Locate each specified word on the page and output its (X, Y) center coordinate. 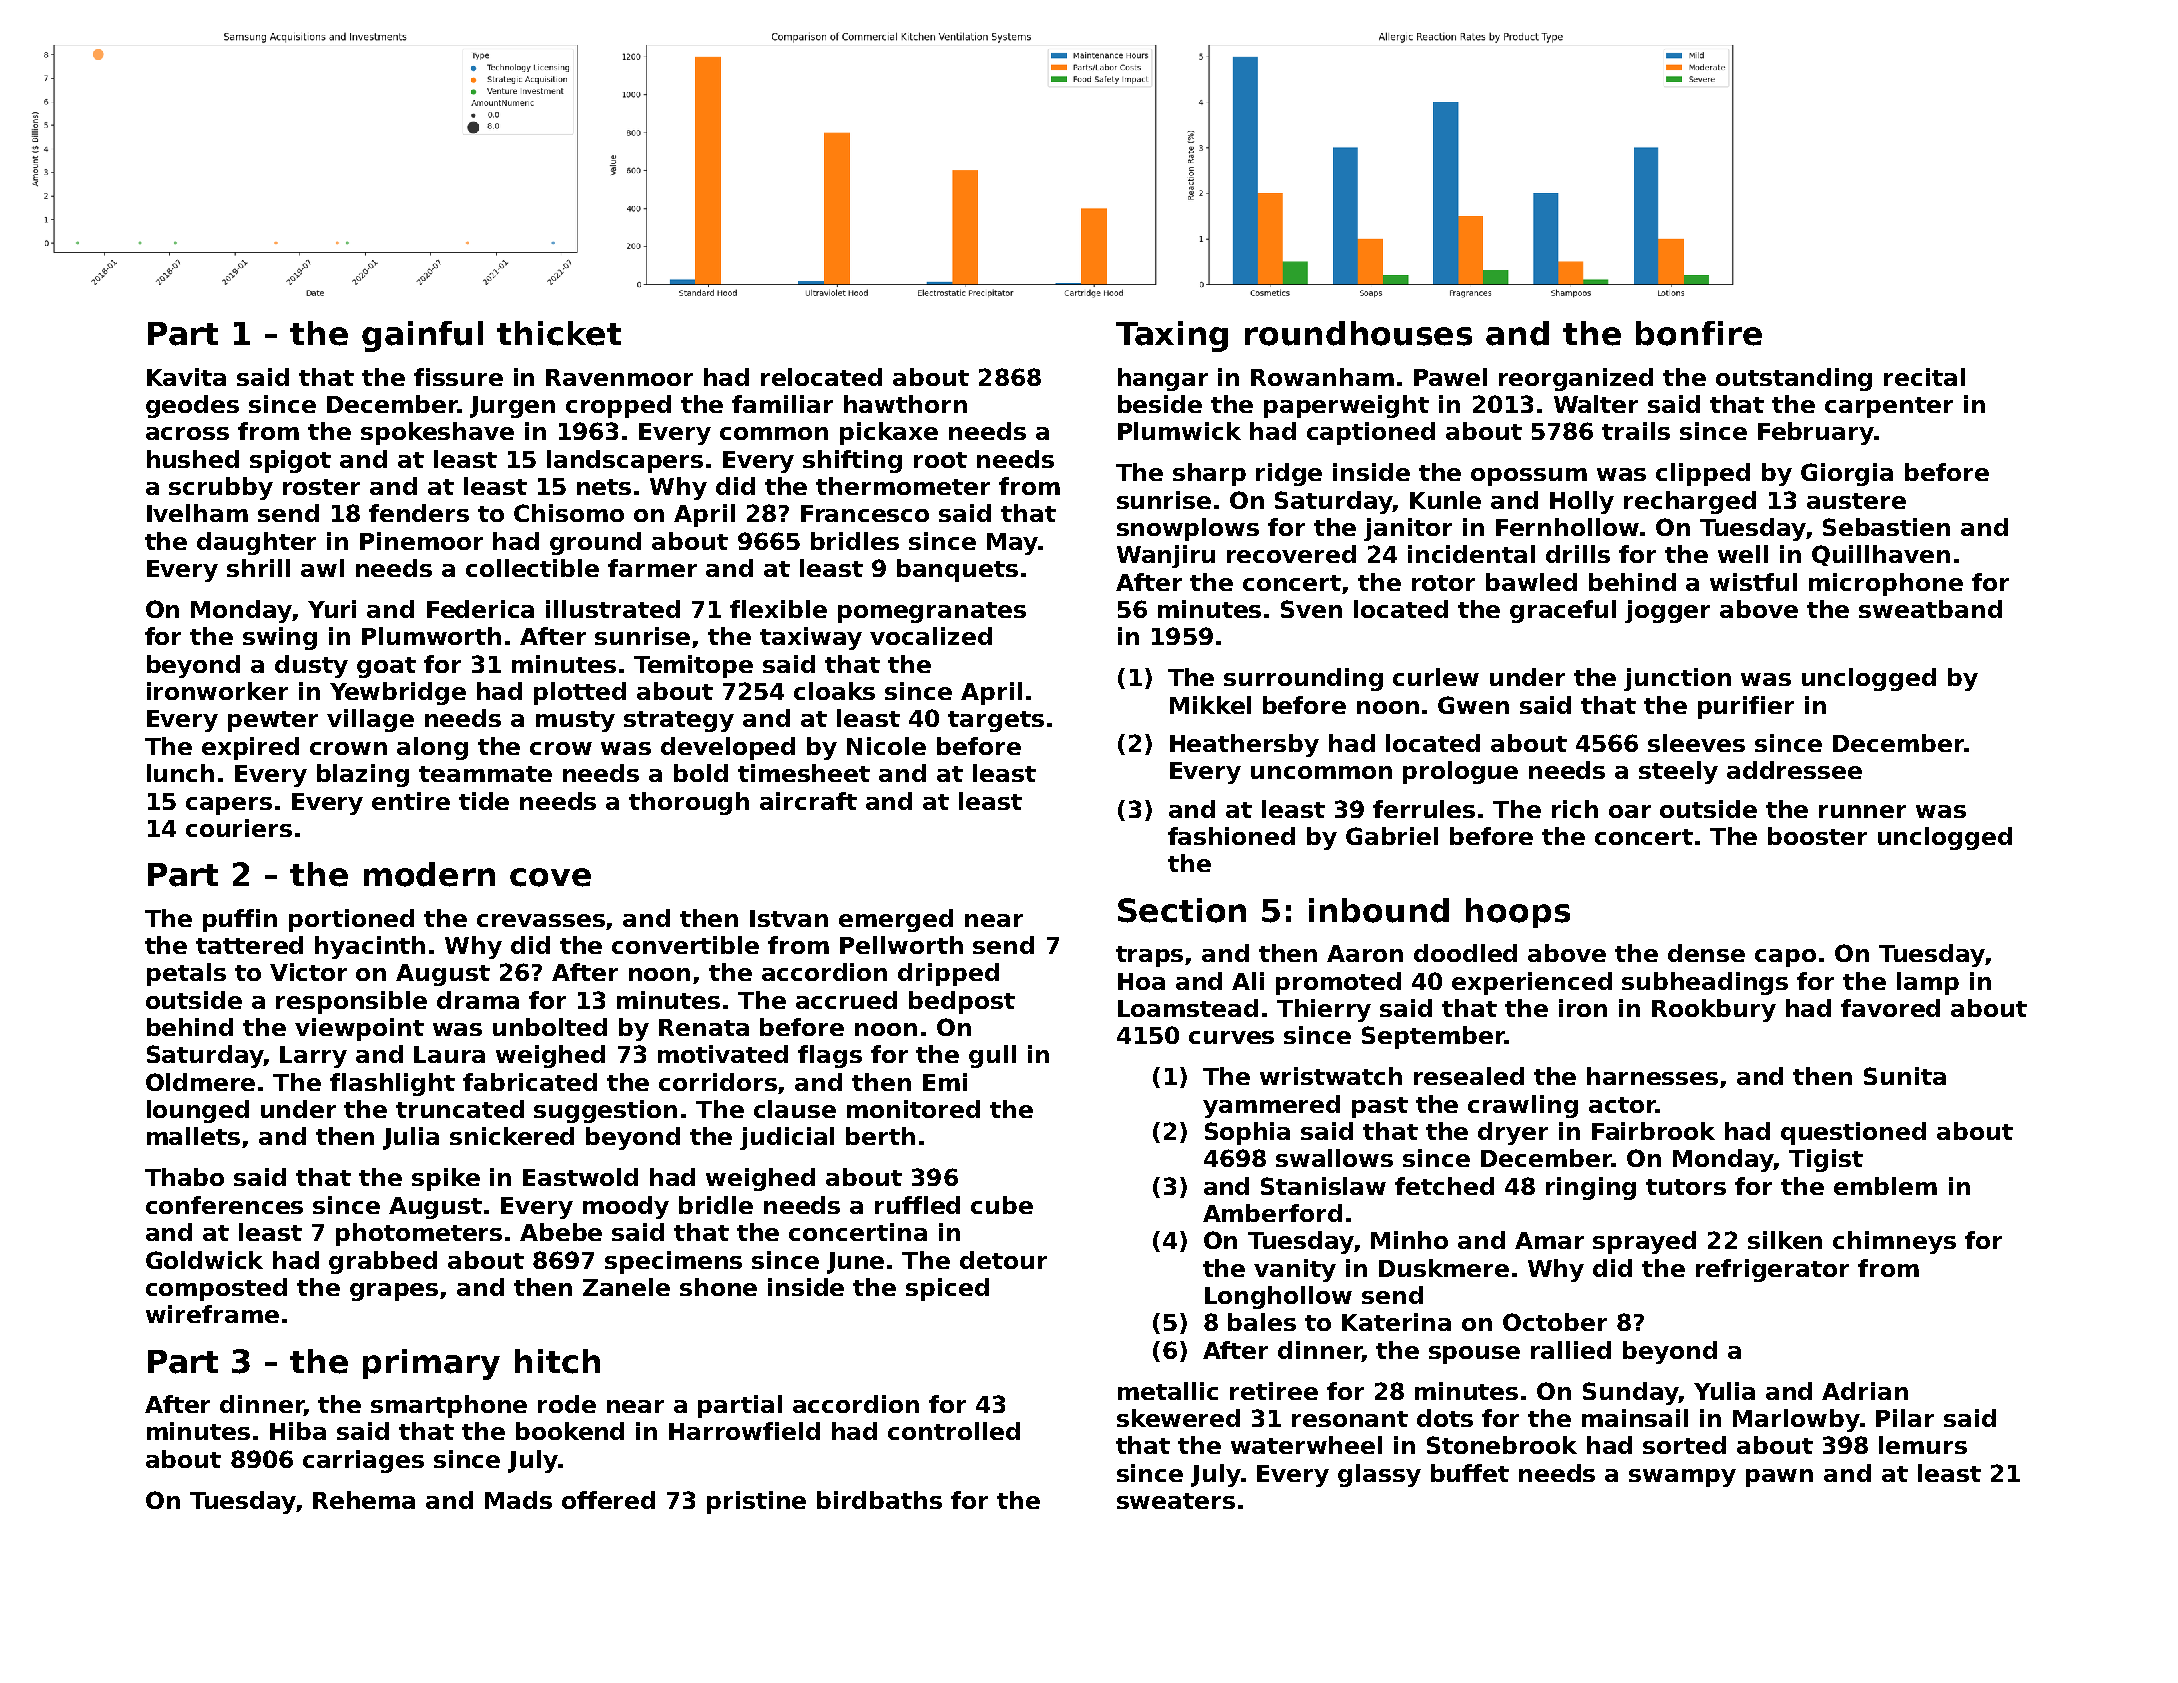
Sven (1311, 609)
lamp (1928, 983)
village (370, 720)
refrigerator (1772, 1270)
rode (567, 1404)
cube (1002, 1205)
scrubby (221, 488)
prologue (1460, 772)
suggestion (605, 1111)
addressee (1794, 770)
